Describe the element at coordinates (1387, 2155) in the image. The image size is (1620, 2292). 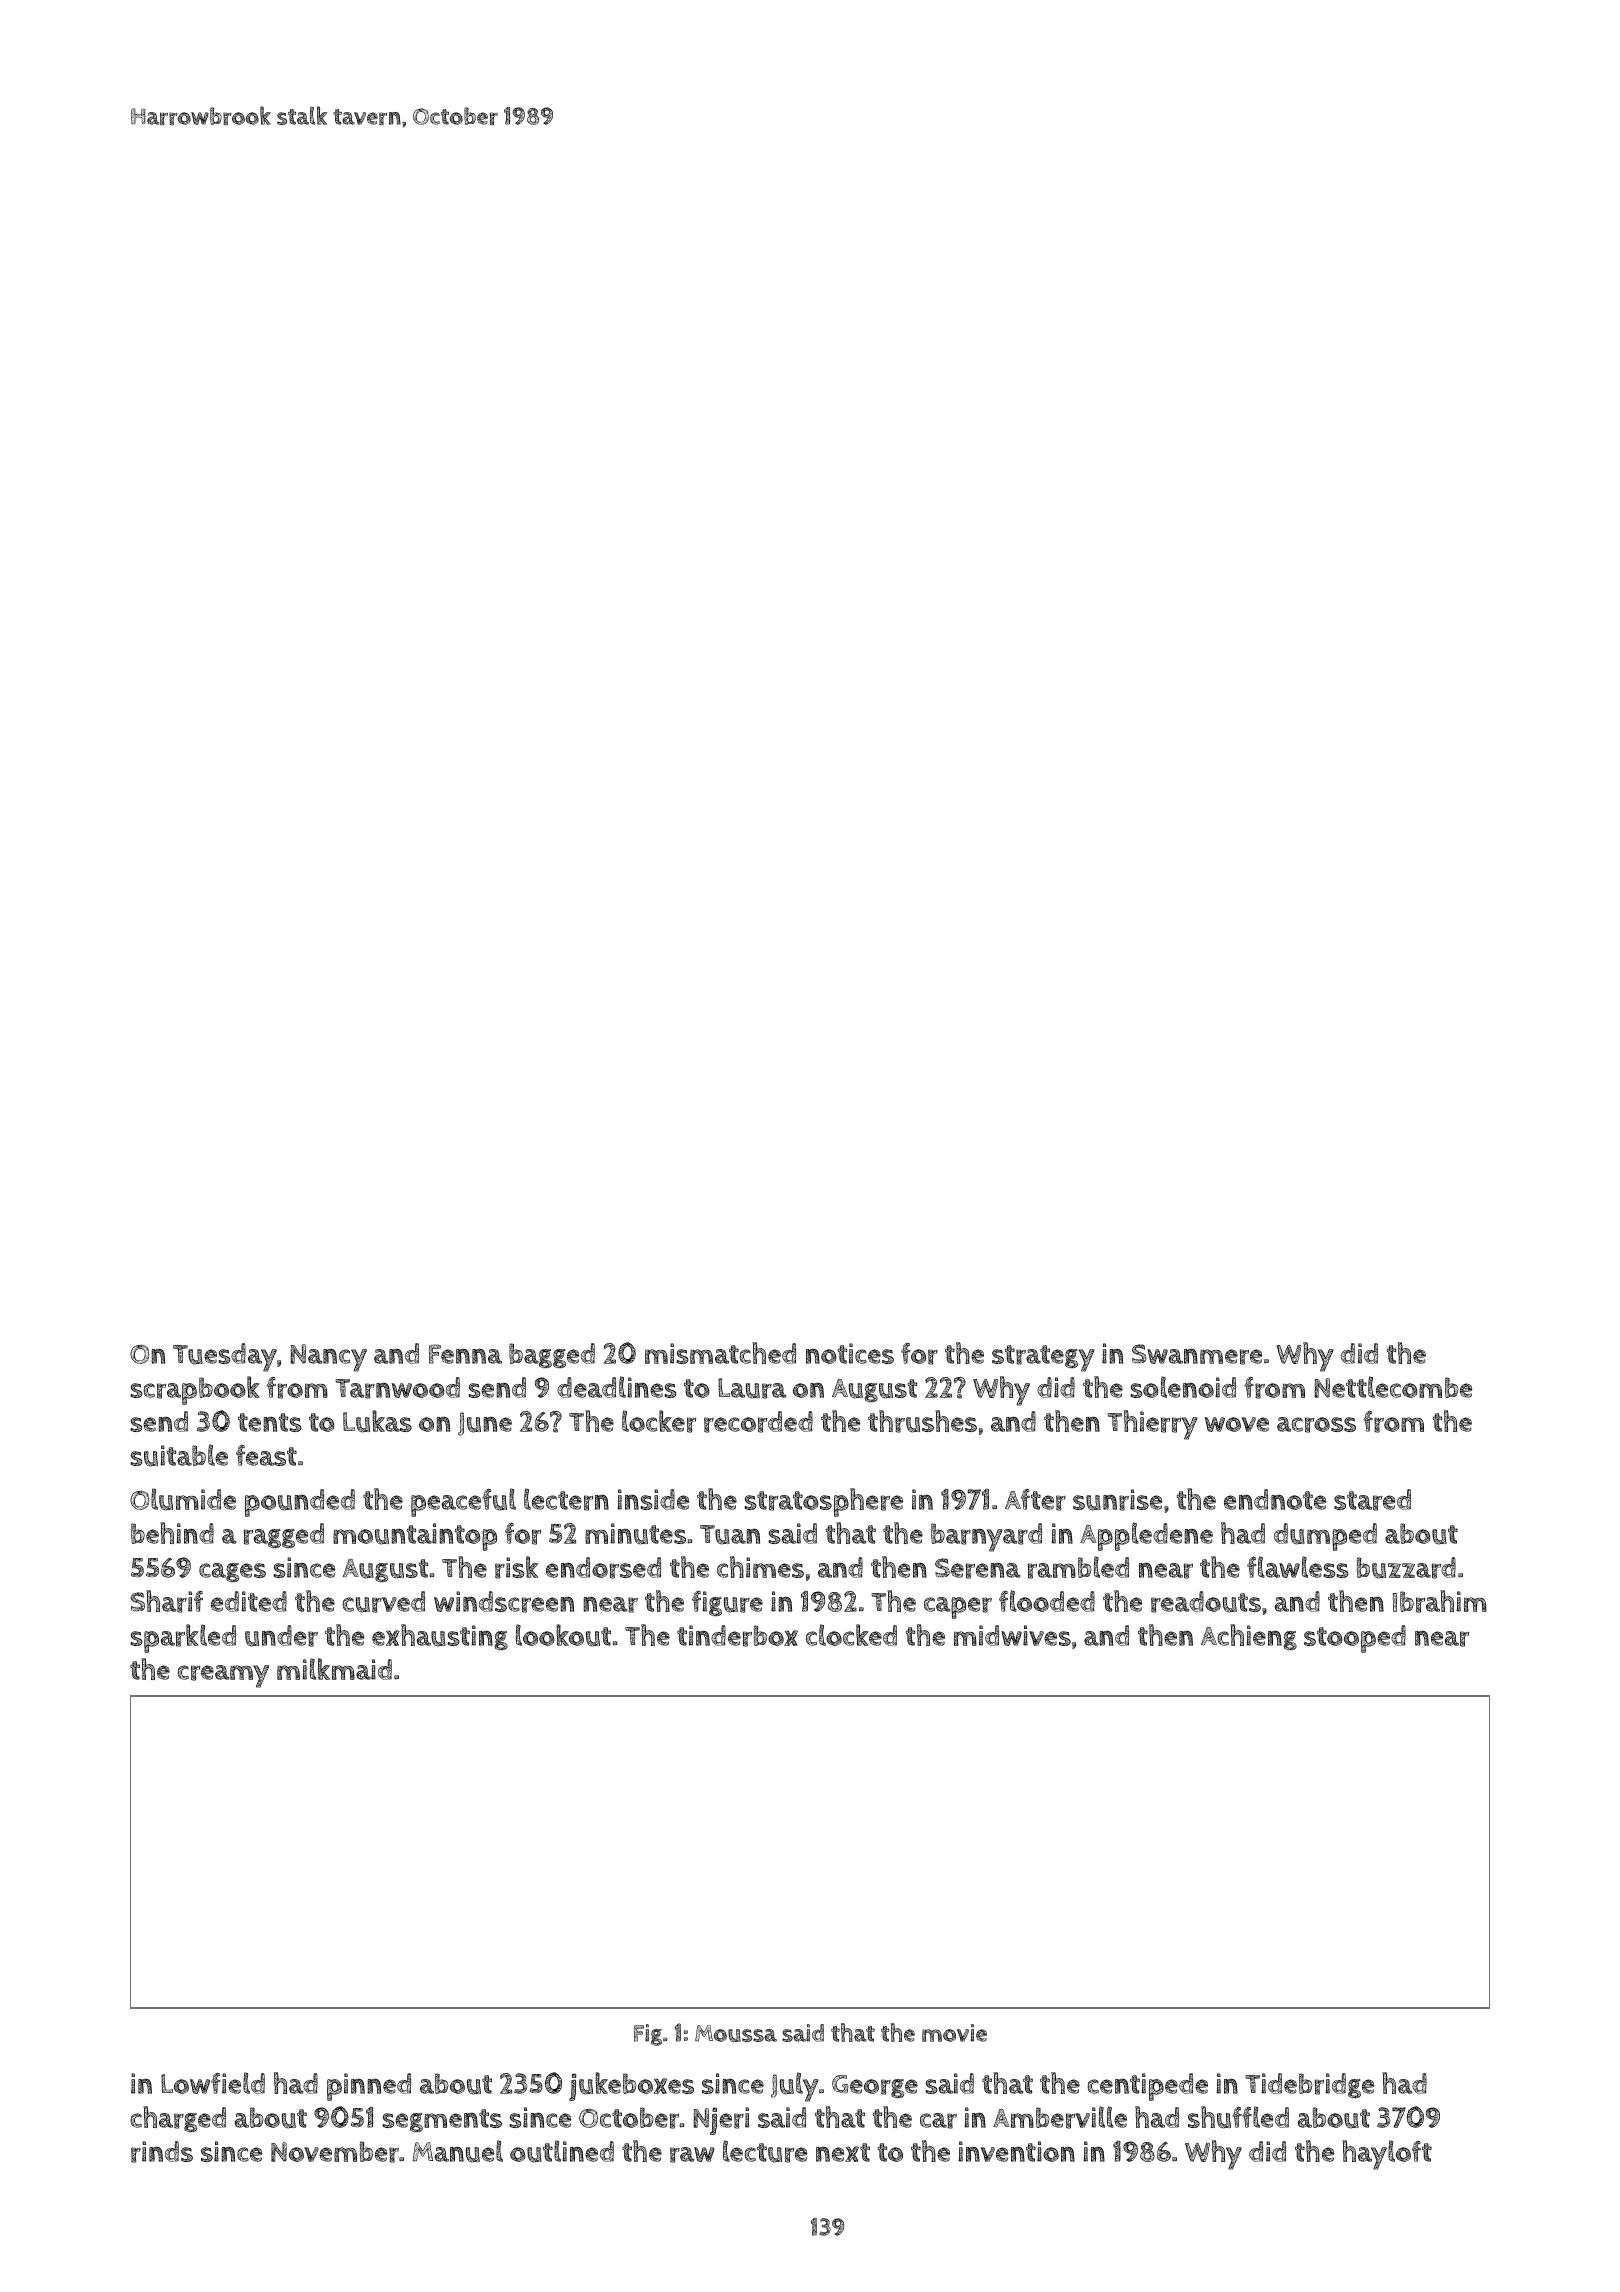
I see `hayloft` at that location.
